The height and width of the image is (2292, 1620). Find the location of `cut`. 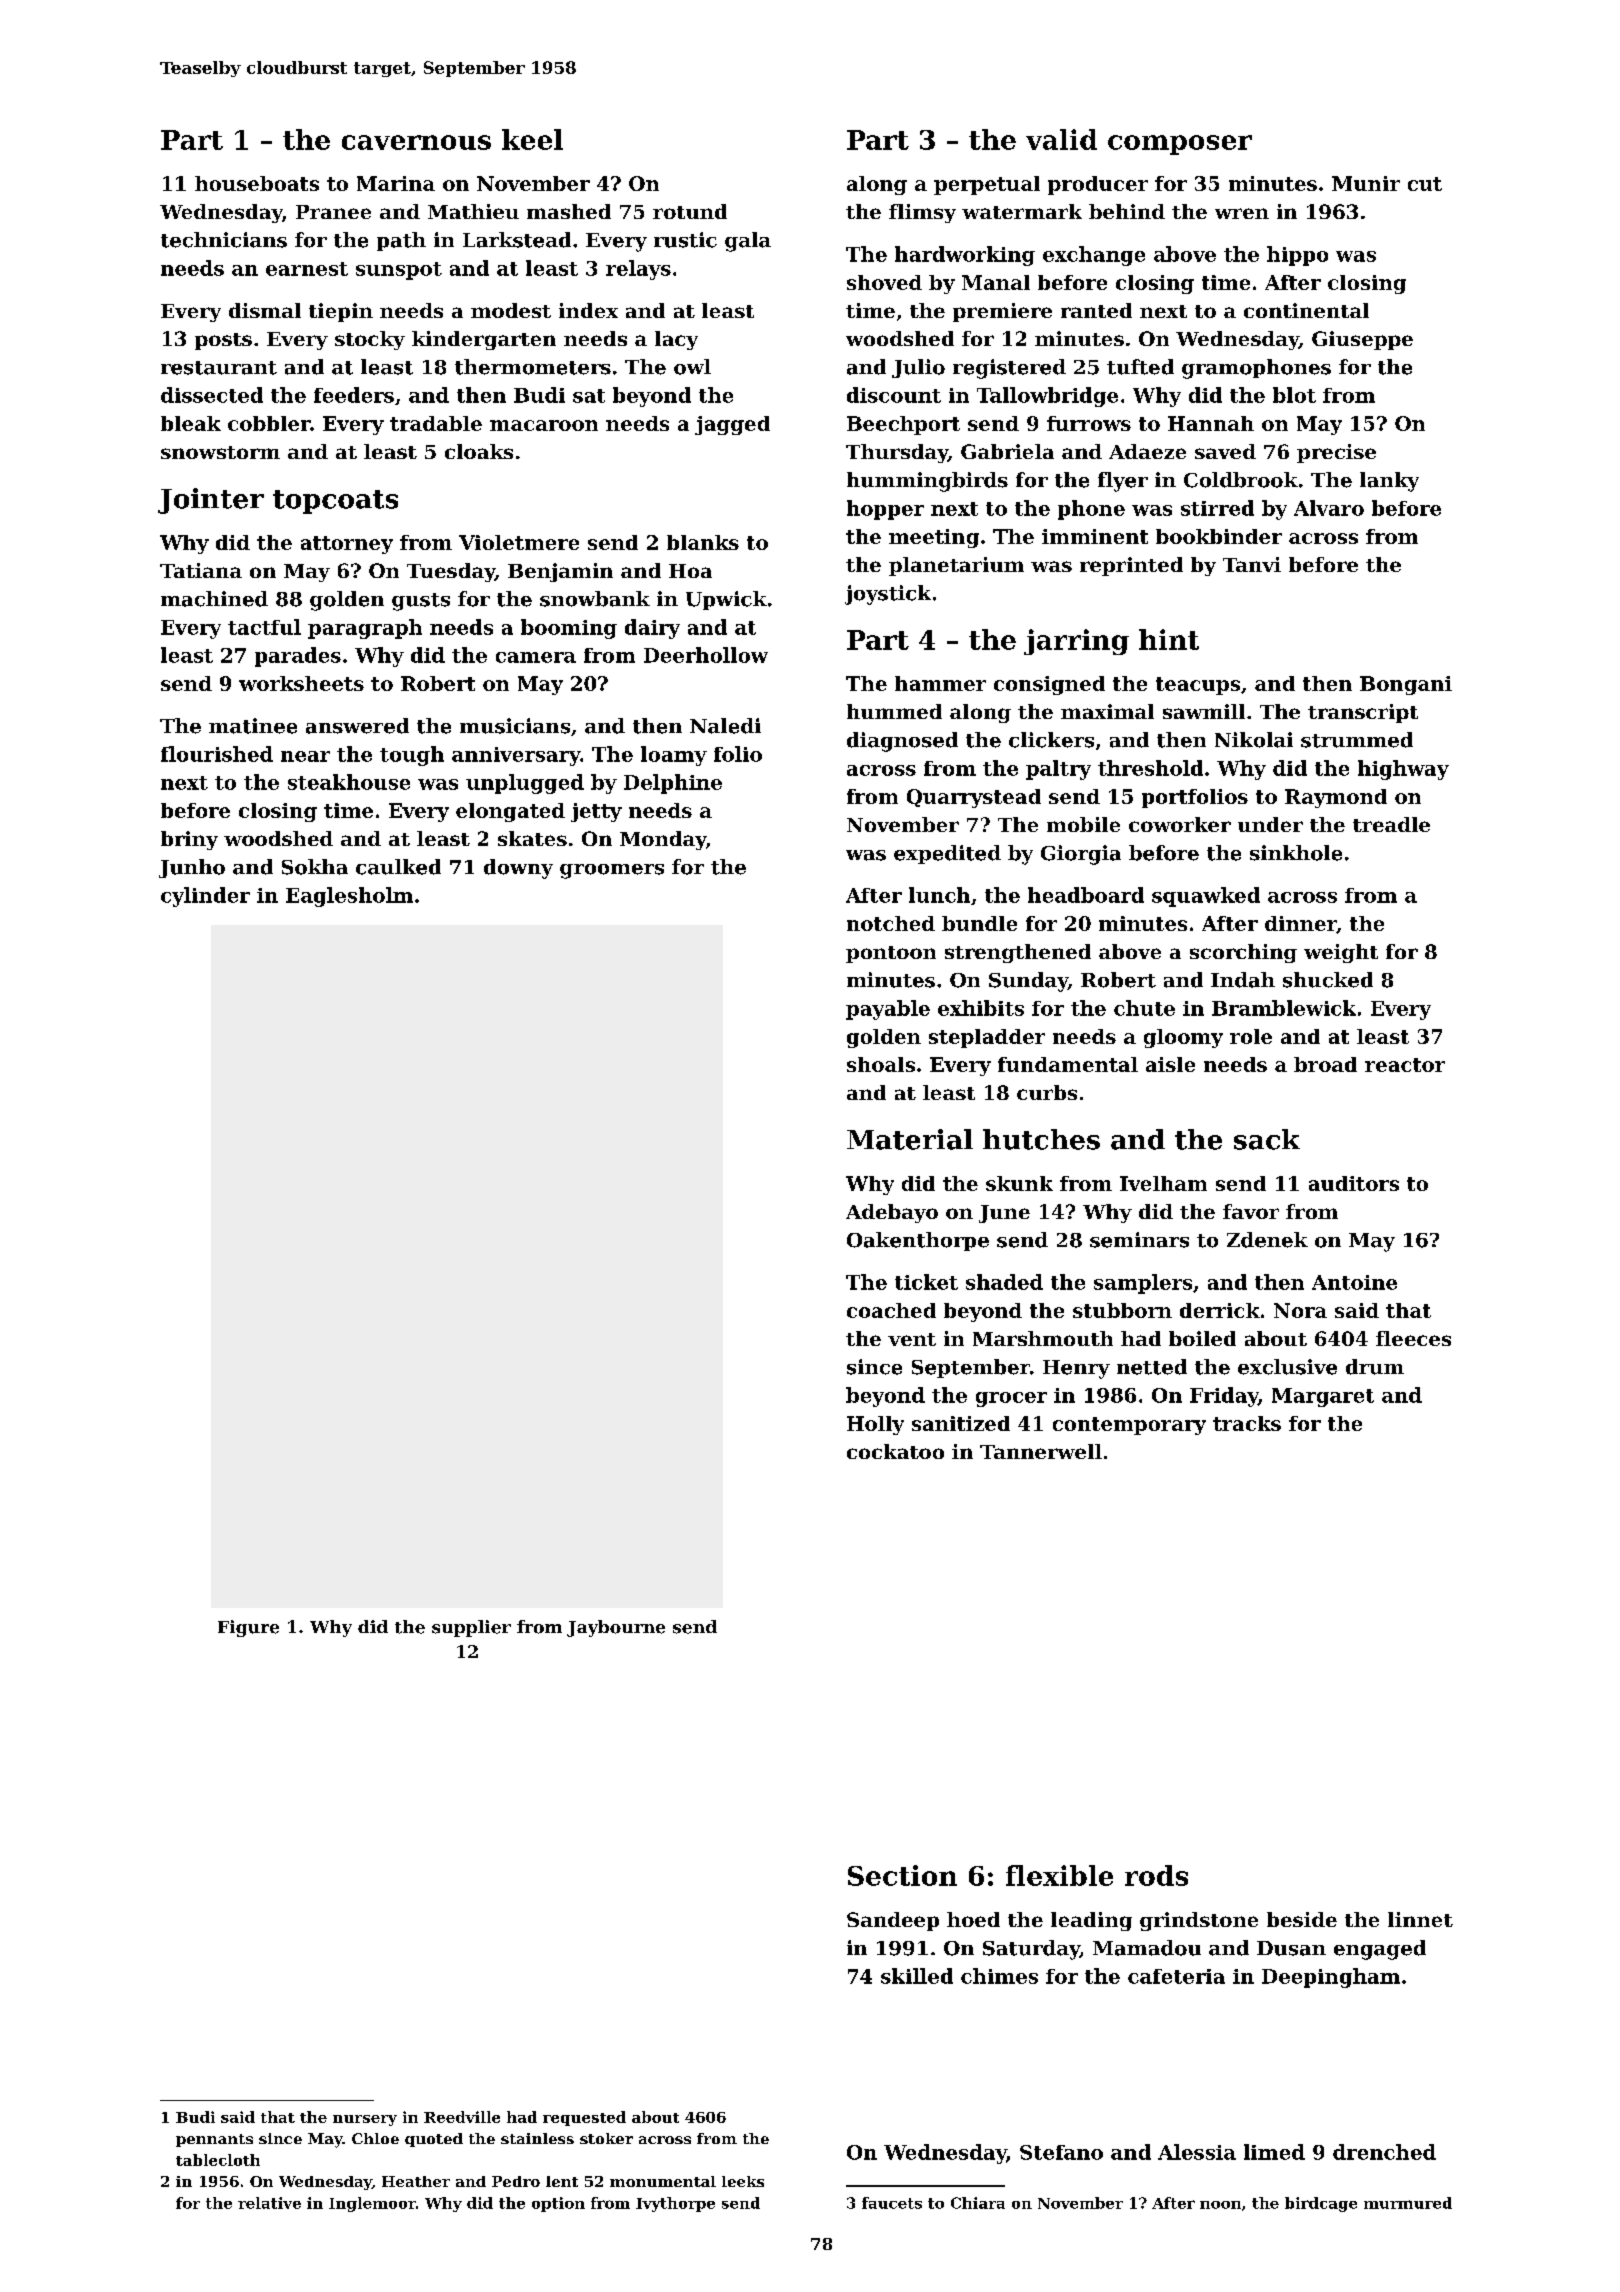

cut is located at coordinates (1425, 184).
